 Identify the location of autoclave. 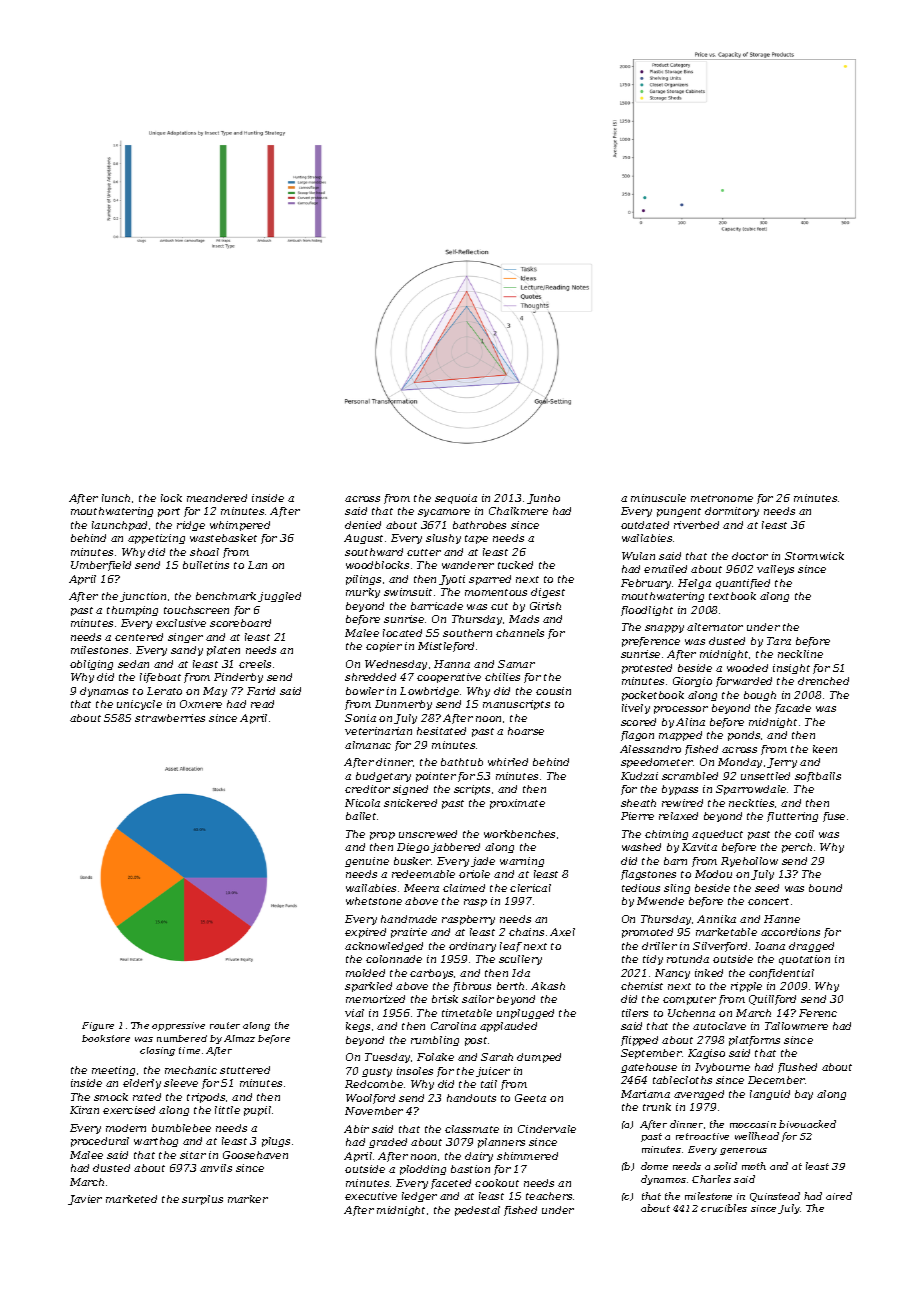
(719, 1026).
